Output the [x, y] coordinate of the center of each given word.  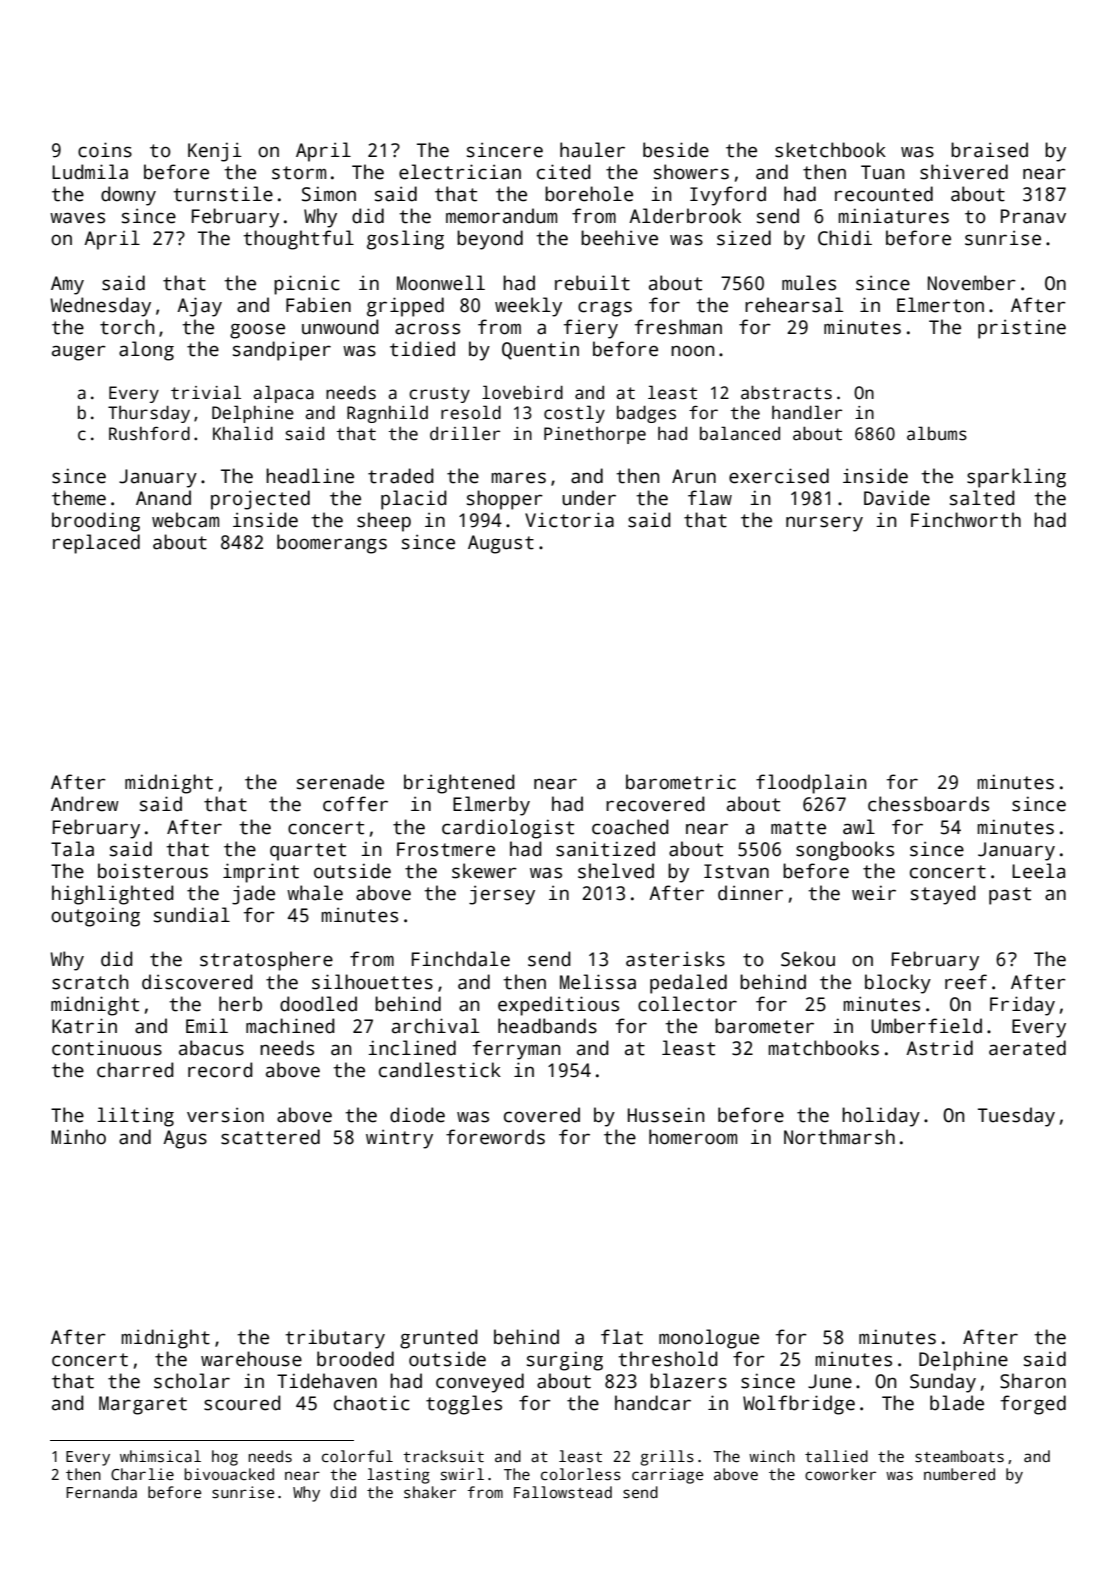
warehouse [251, 1359]
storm [299, 173]
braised [989, 150]
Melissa [598, 982]
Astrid [939, 1048]
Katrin [84, 1026]
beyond [490, 240]
